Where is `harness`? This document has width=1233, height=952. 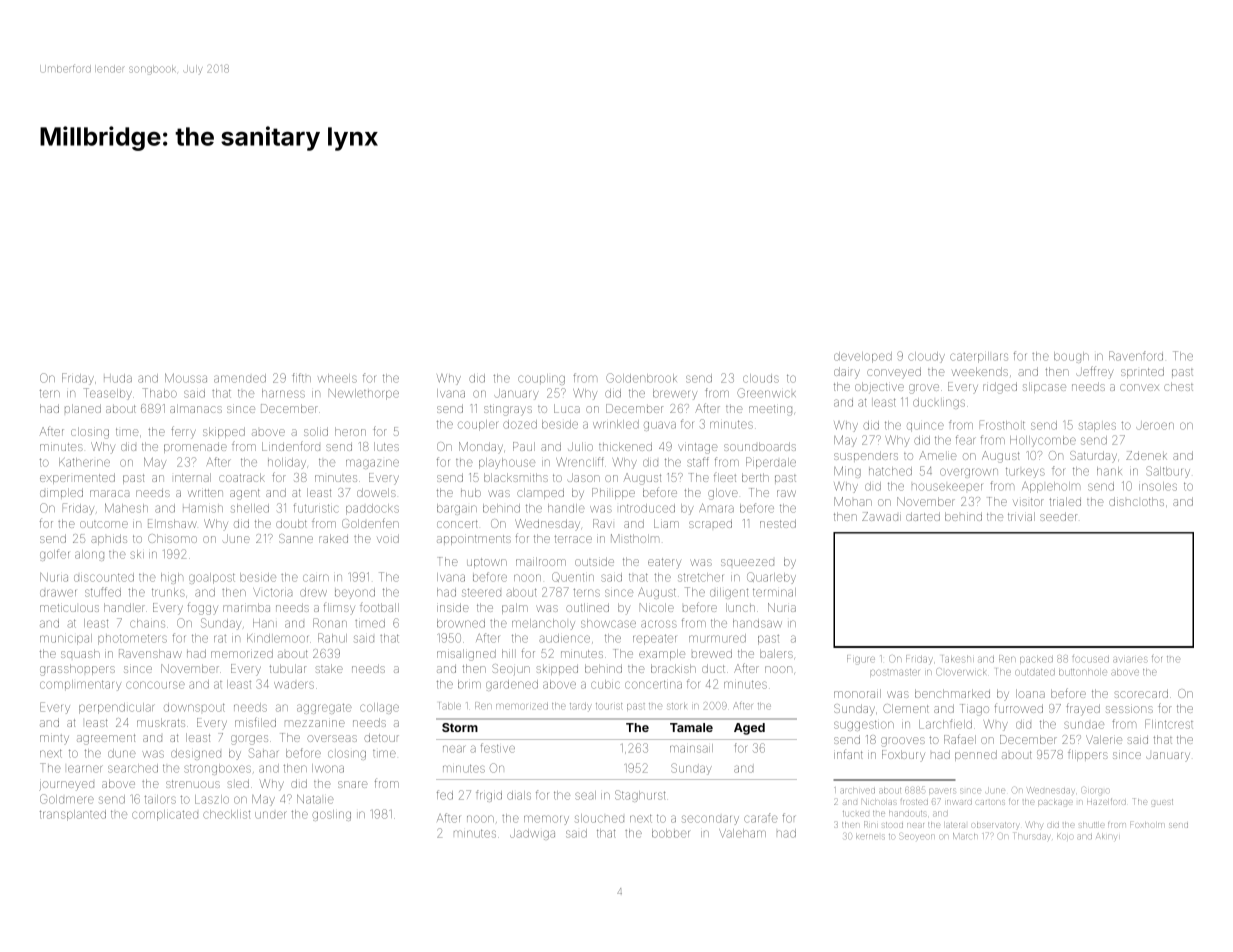
harness is located at coordinates (283, 393).
